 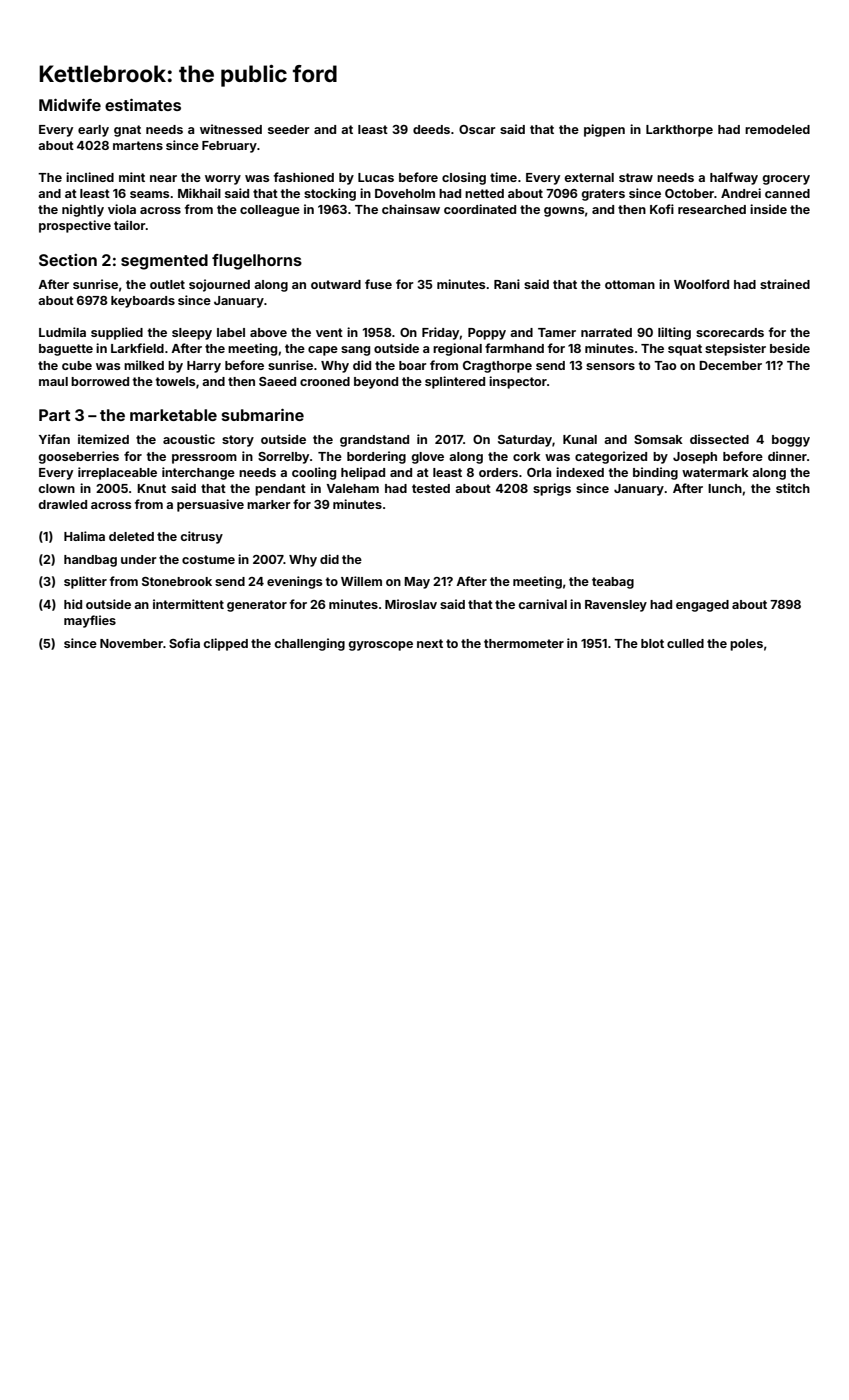 I want to click on beside, so click(x=790, y=348).
